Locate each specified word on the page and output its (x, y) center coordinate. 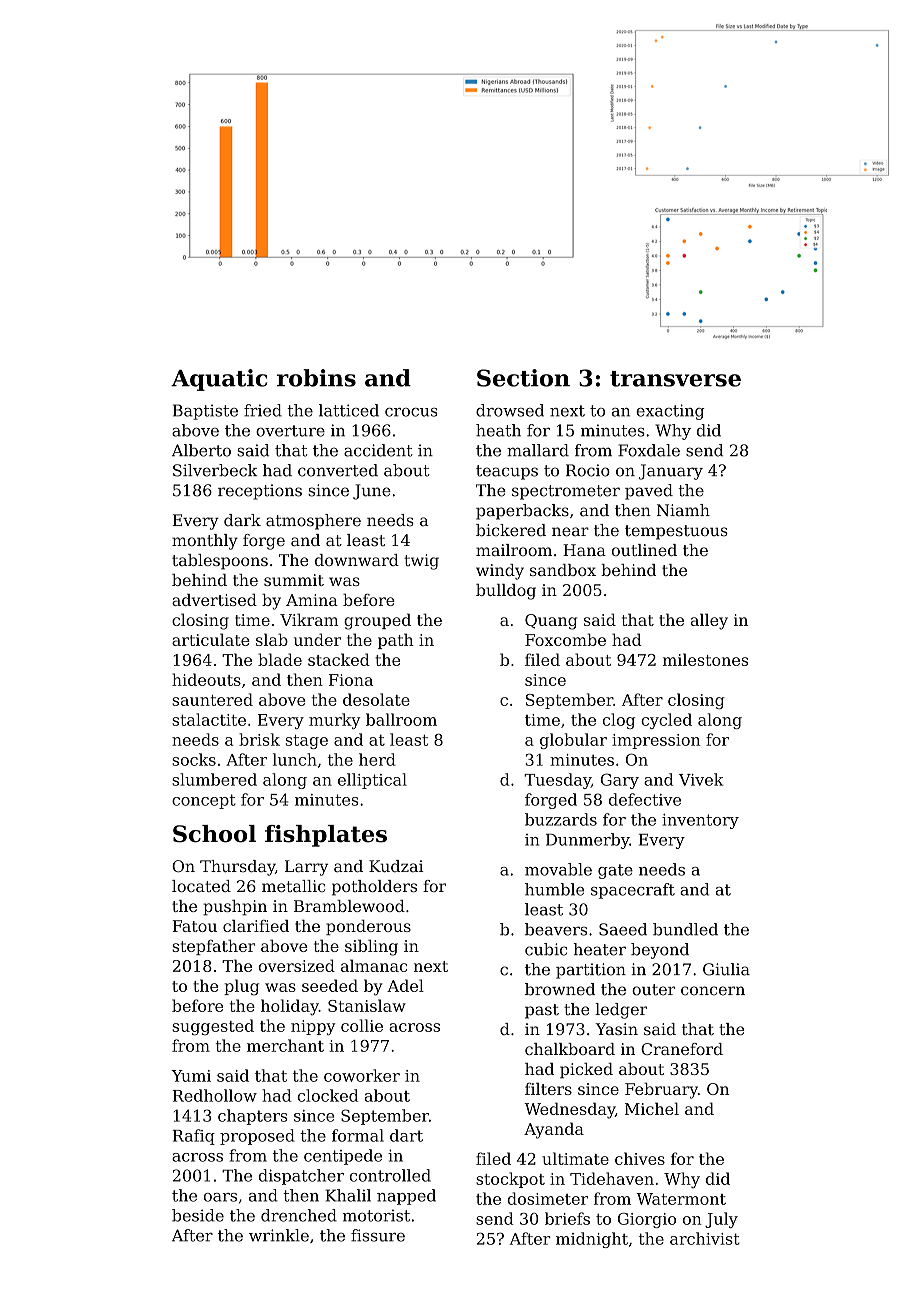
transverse (675, 379)
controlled (390, 1175)
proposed (257, 1137)
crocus (411, 412)
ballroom (401, 719)
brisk (259, 739)
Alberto (201, 450)
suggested (213, 1027)
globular (573, 741)
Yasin (616, 1029)
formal (358, 1135)
